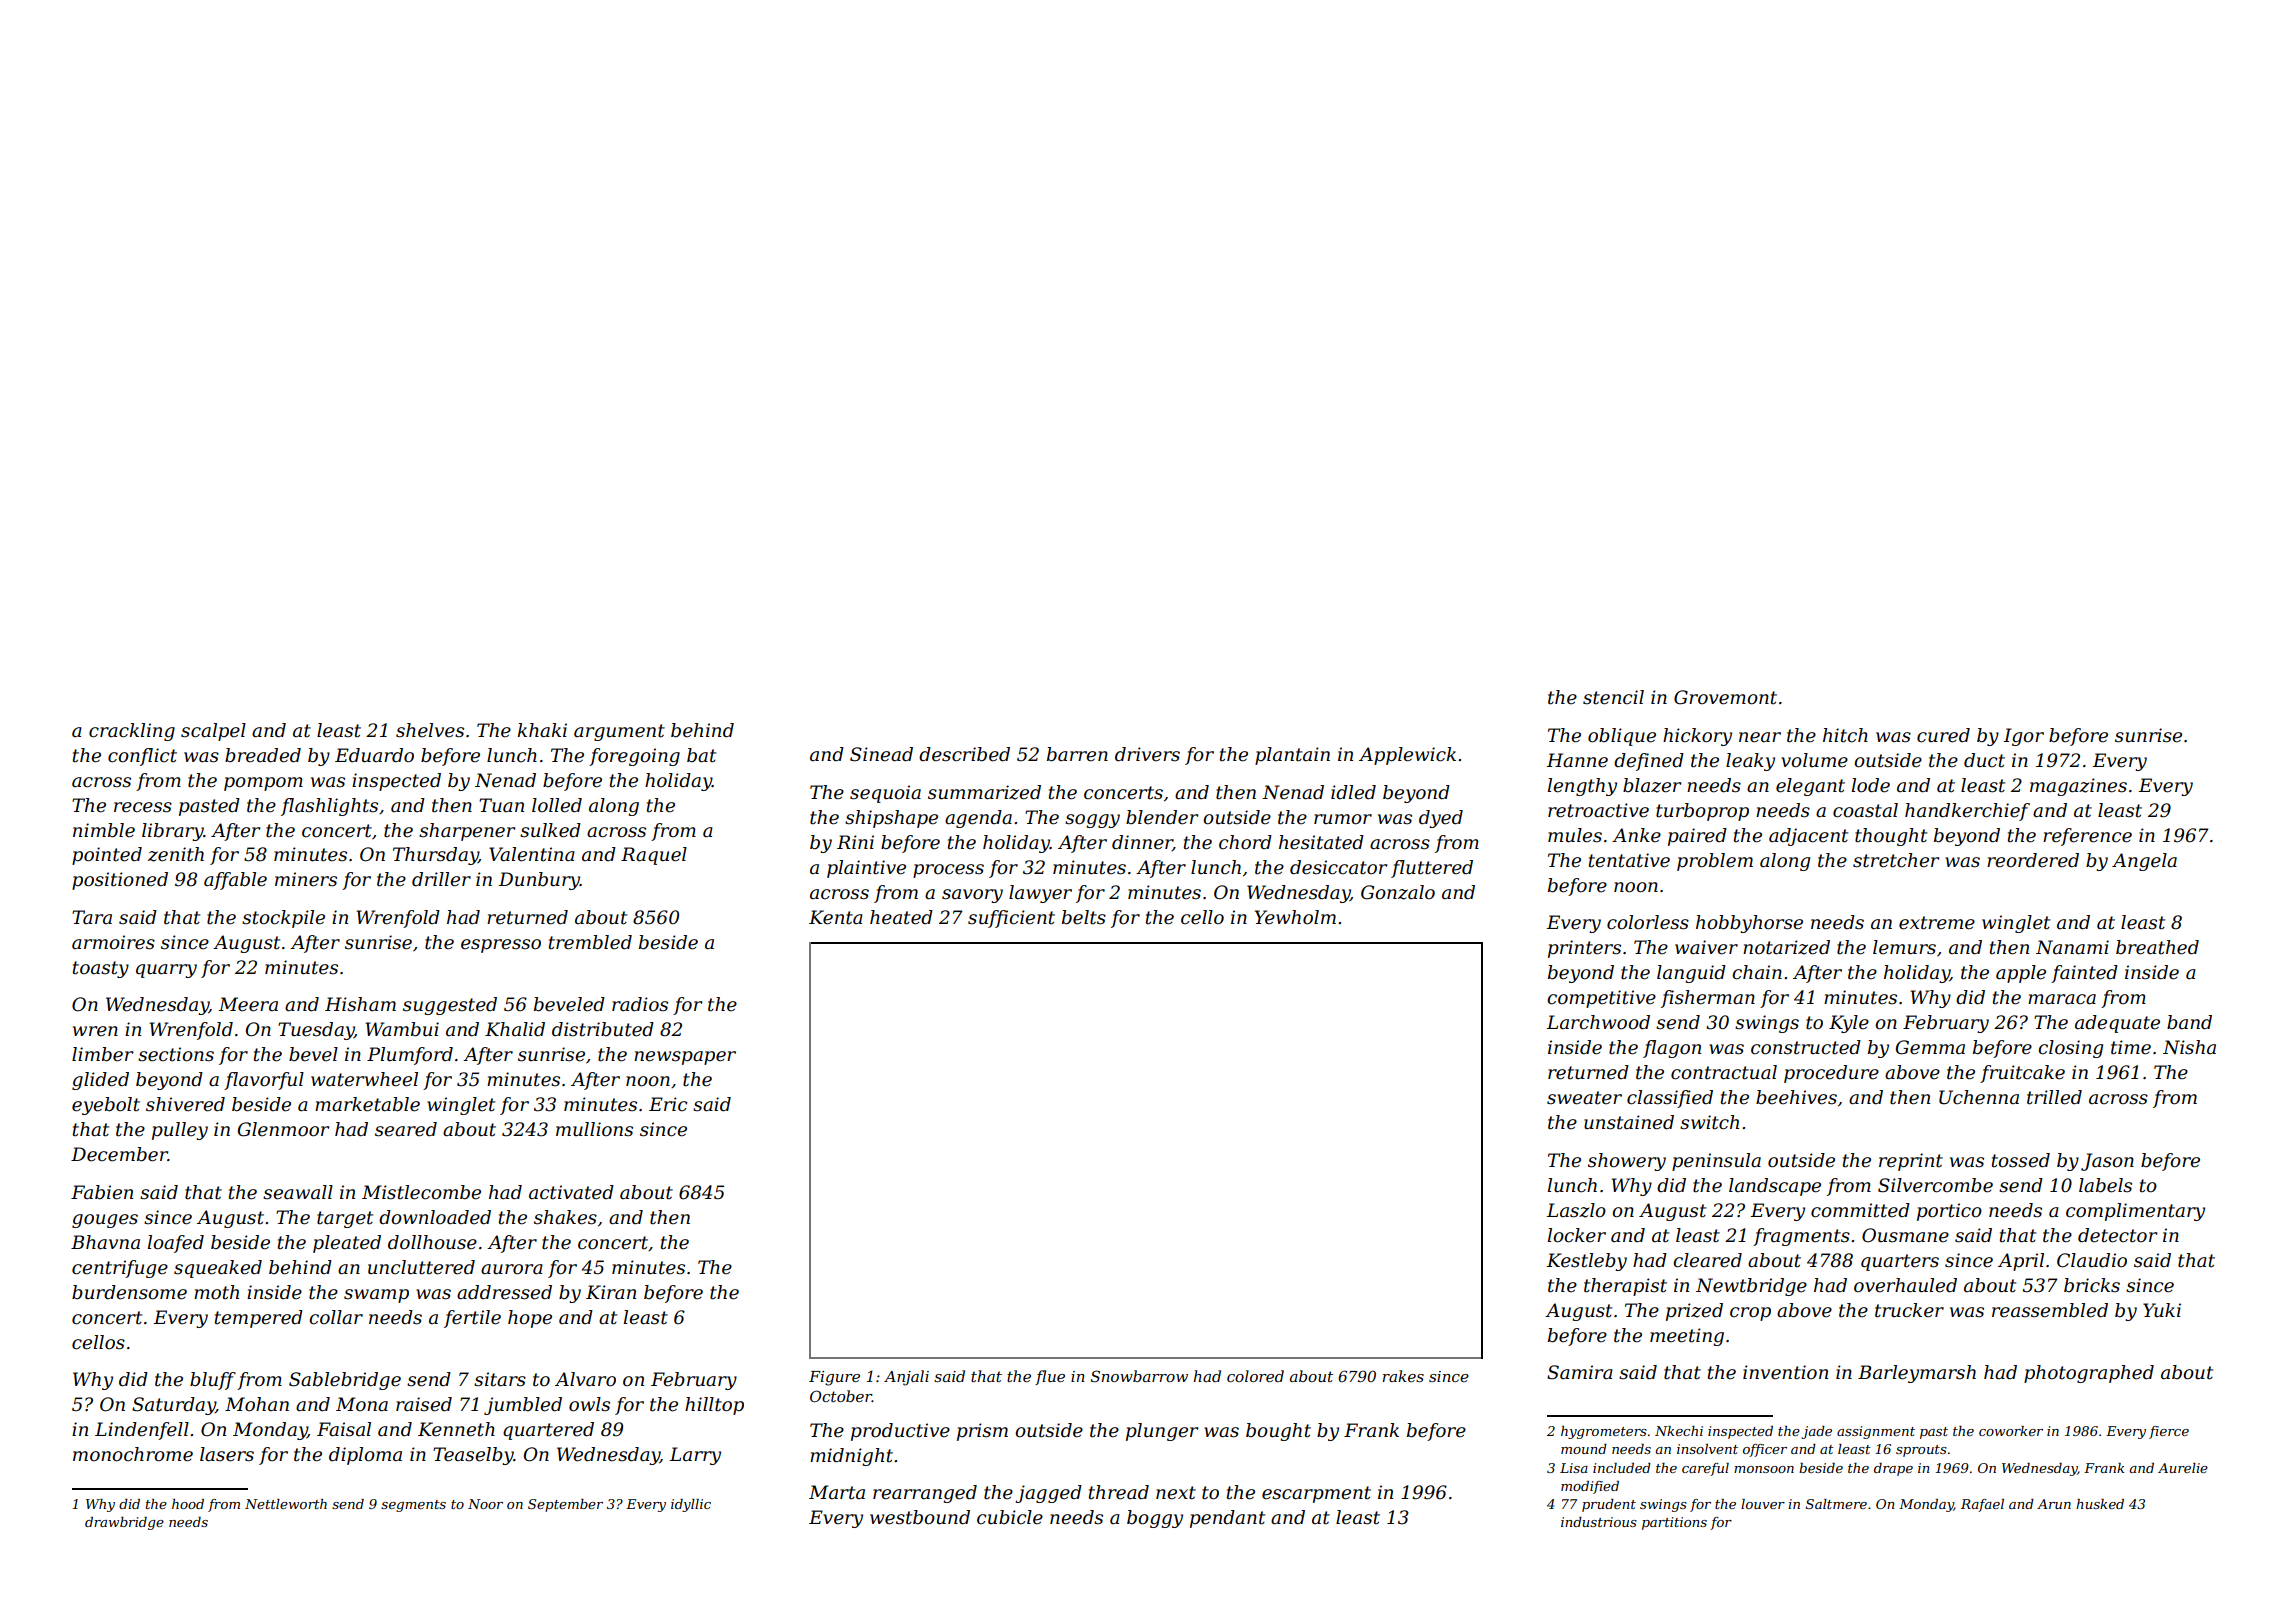  What do you see at coordinates (1905, 1285) in the page?
I see `overhauled` at bounding box center [1905, 1285].
